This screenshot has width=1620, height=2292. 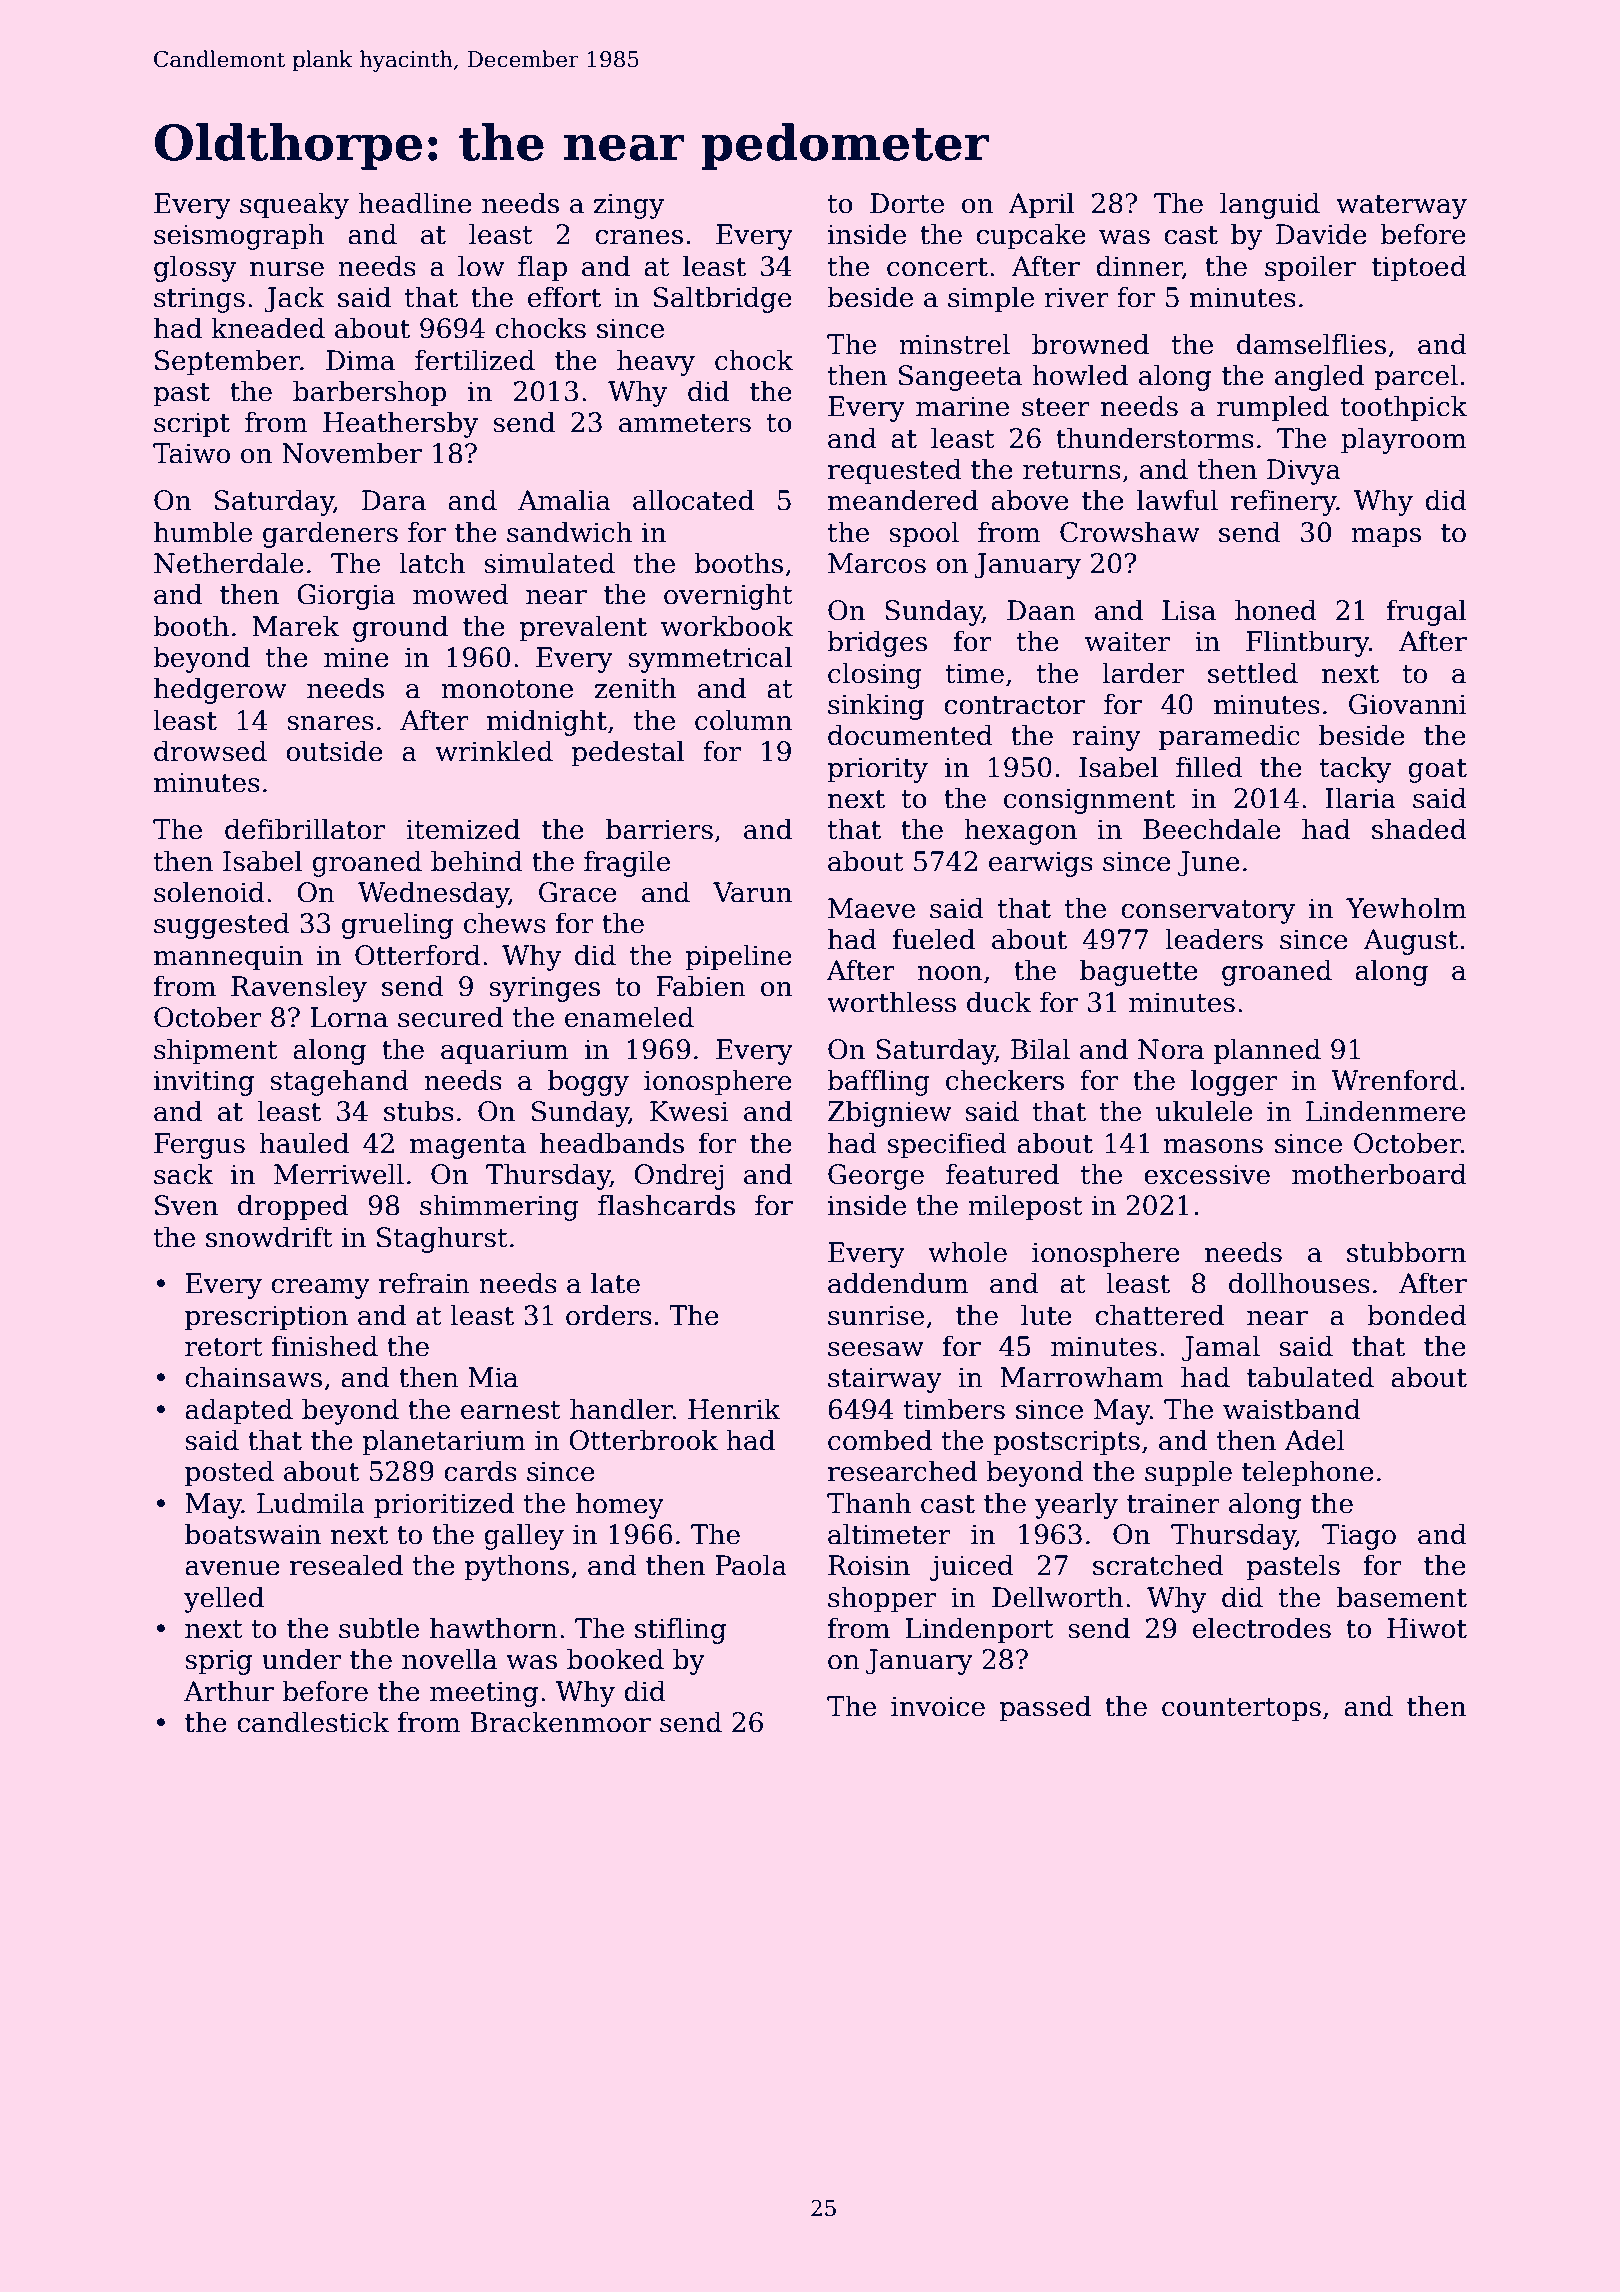 I want to click on candlestick, so click(x=313, y=1722).
